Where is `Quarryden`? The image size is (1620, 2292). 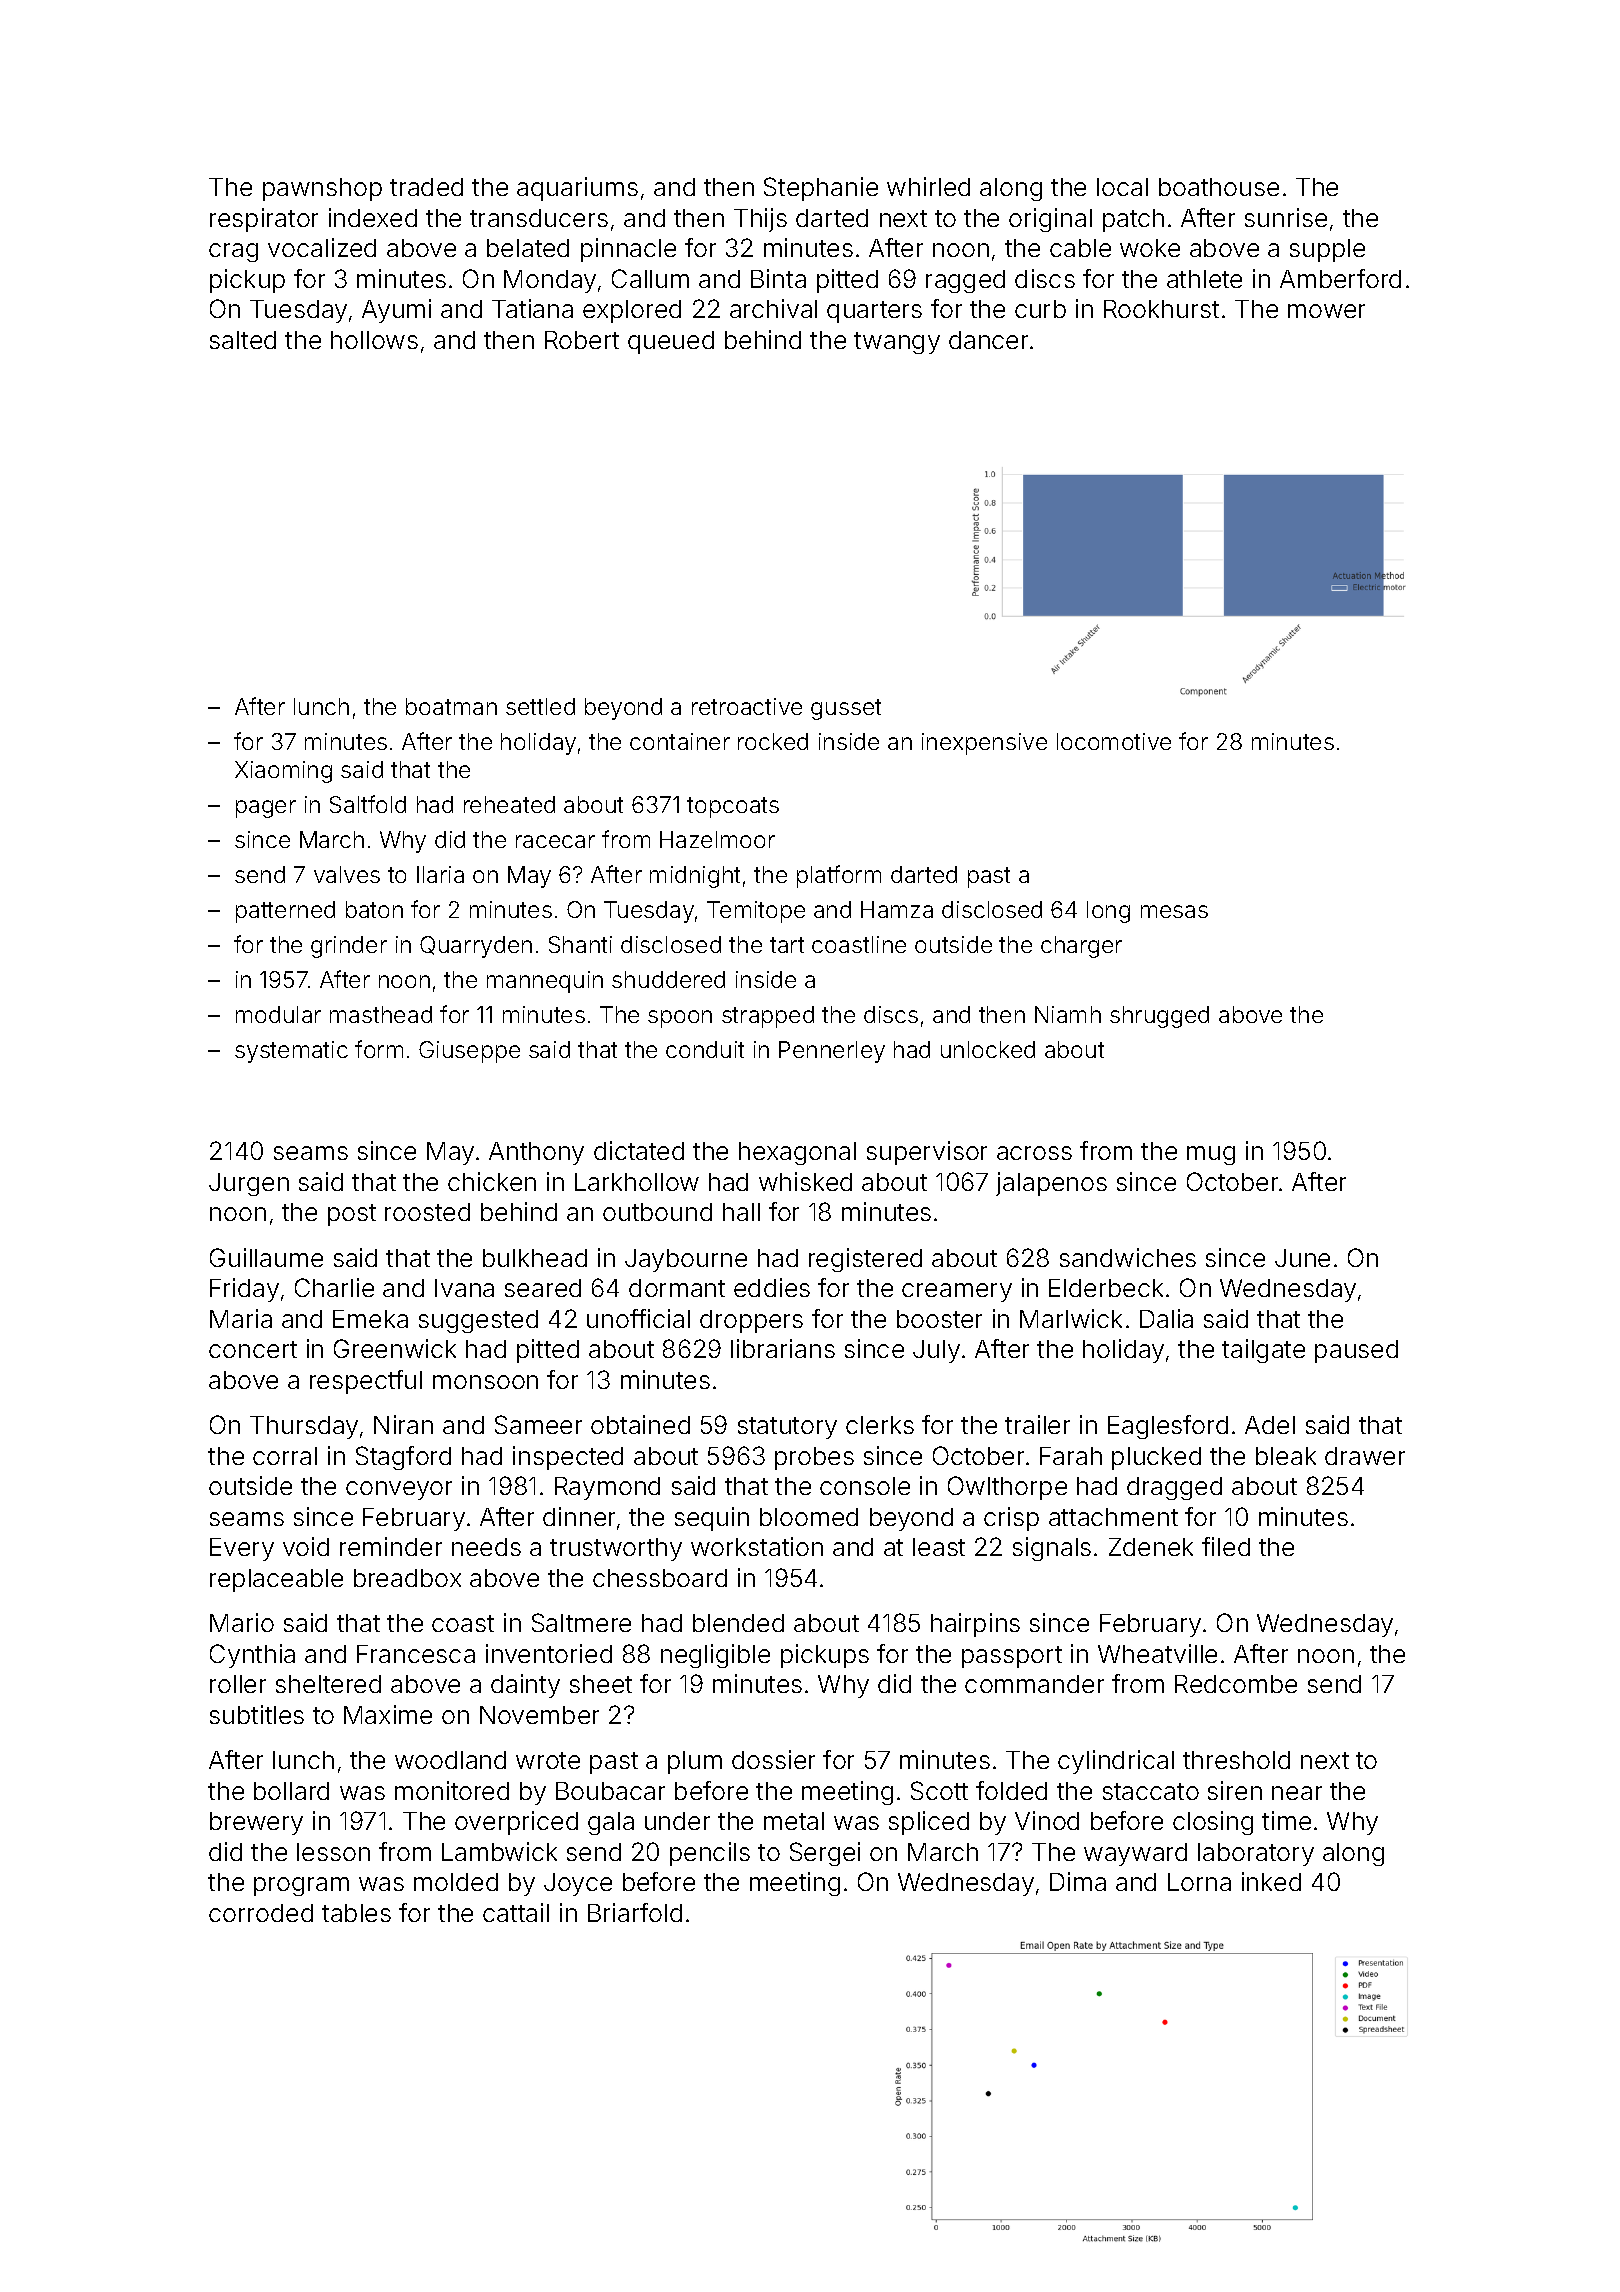 Quarryden is located at coordinates (476, 947).
